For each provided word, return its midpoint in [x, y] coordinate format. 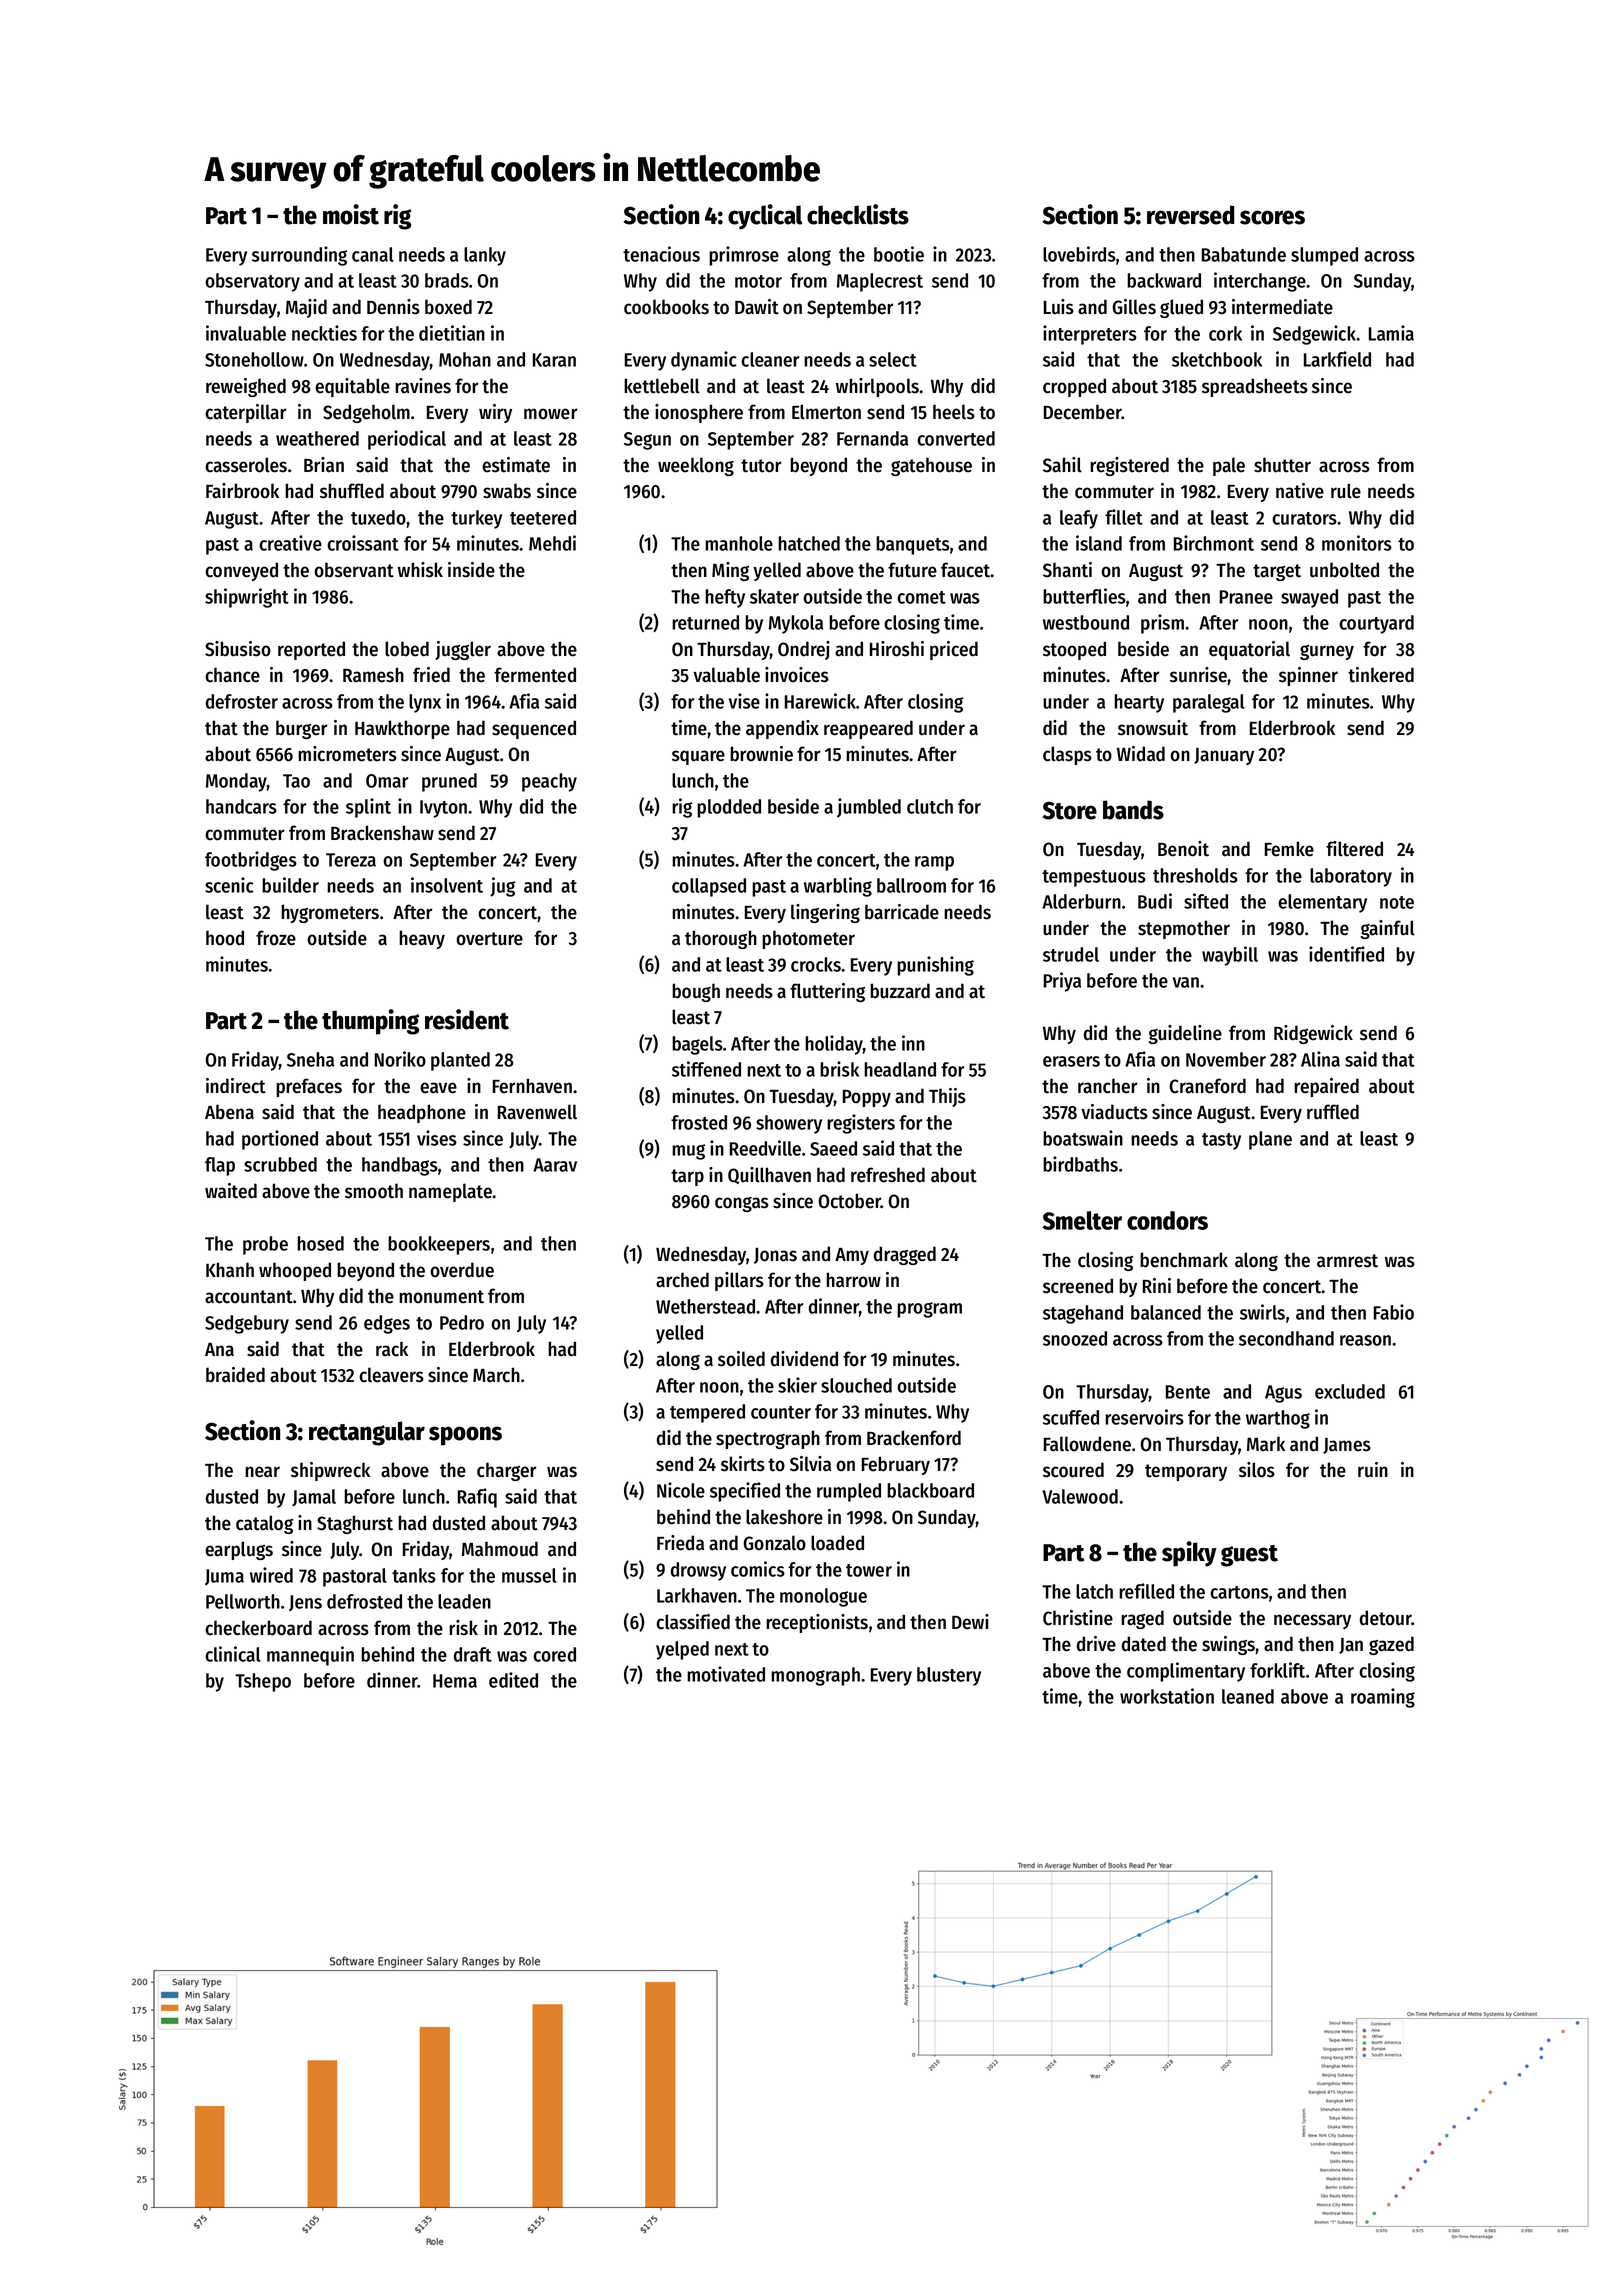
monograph [815, 1676]
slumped [1324, 256]
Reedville [765, 1148]
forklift [1277, 1670]
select [893, 359]
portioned [280, 1140]
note [1397, 902]
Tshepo [263, 1682]
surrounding [299, 256]
